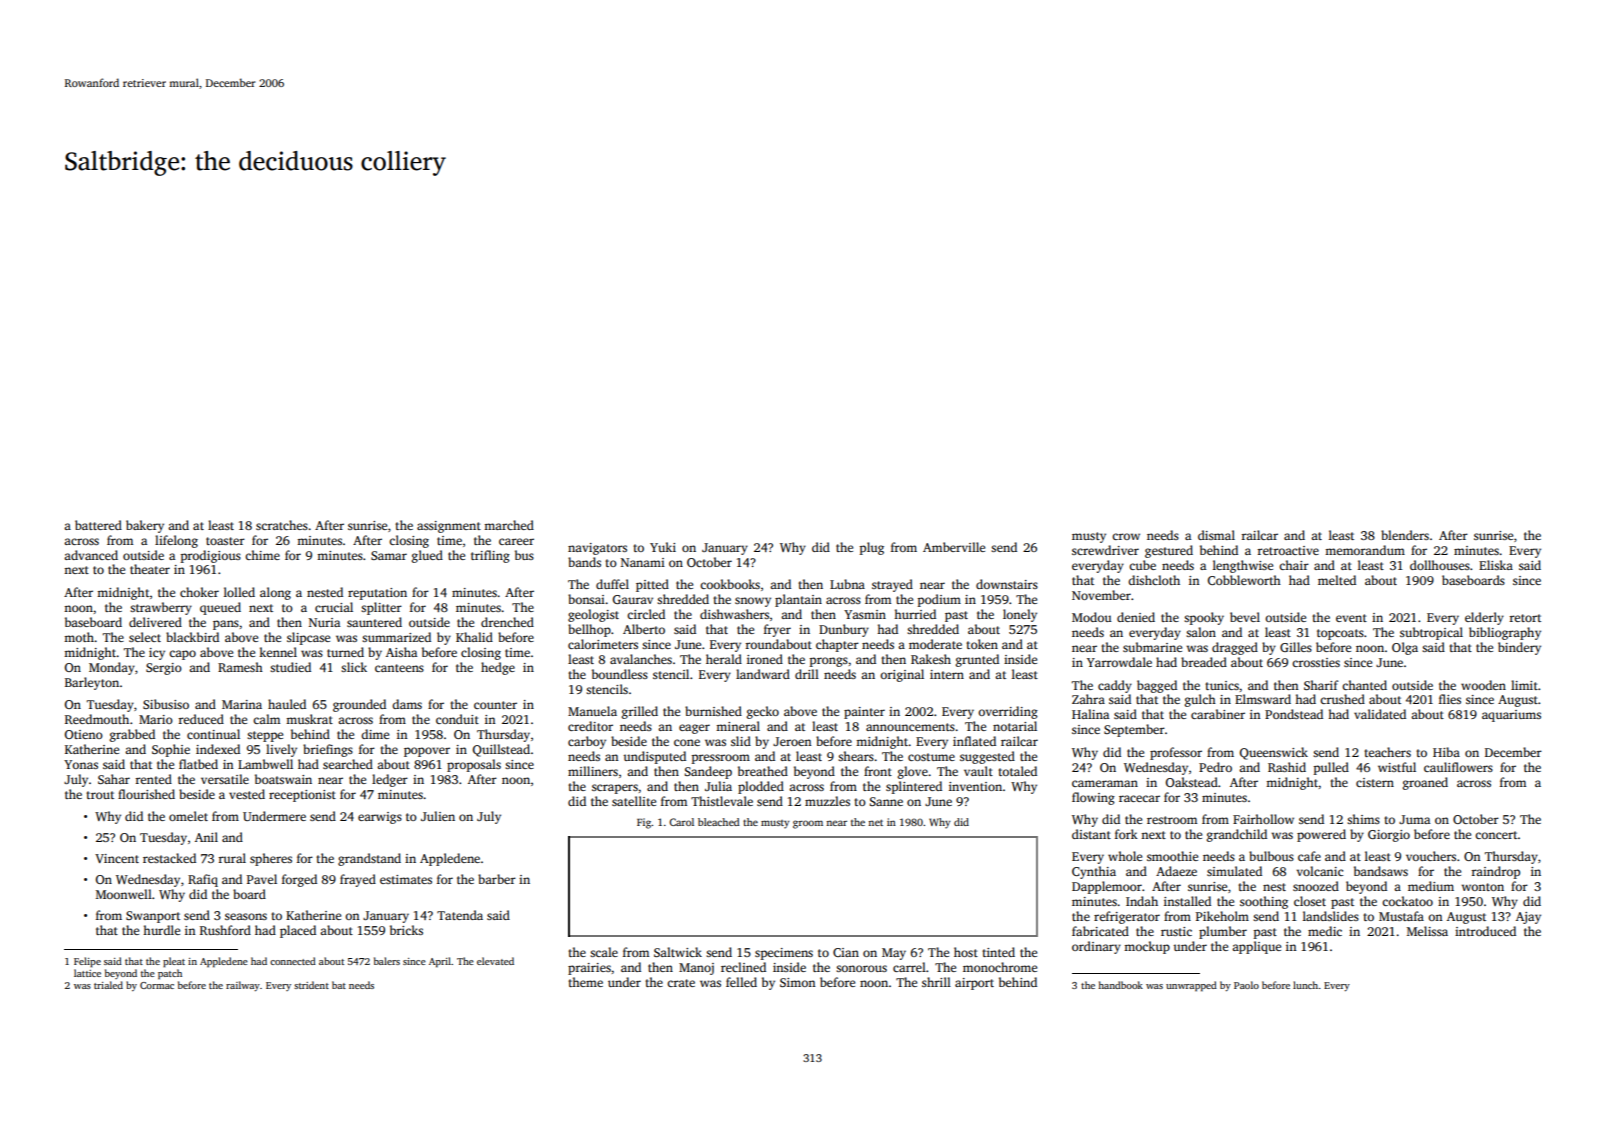 This screenshot has height=1136, width=1606. Describe the element at coordinates (150, 569) in the screenshot. I see `theater` at that location.
